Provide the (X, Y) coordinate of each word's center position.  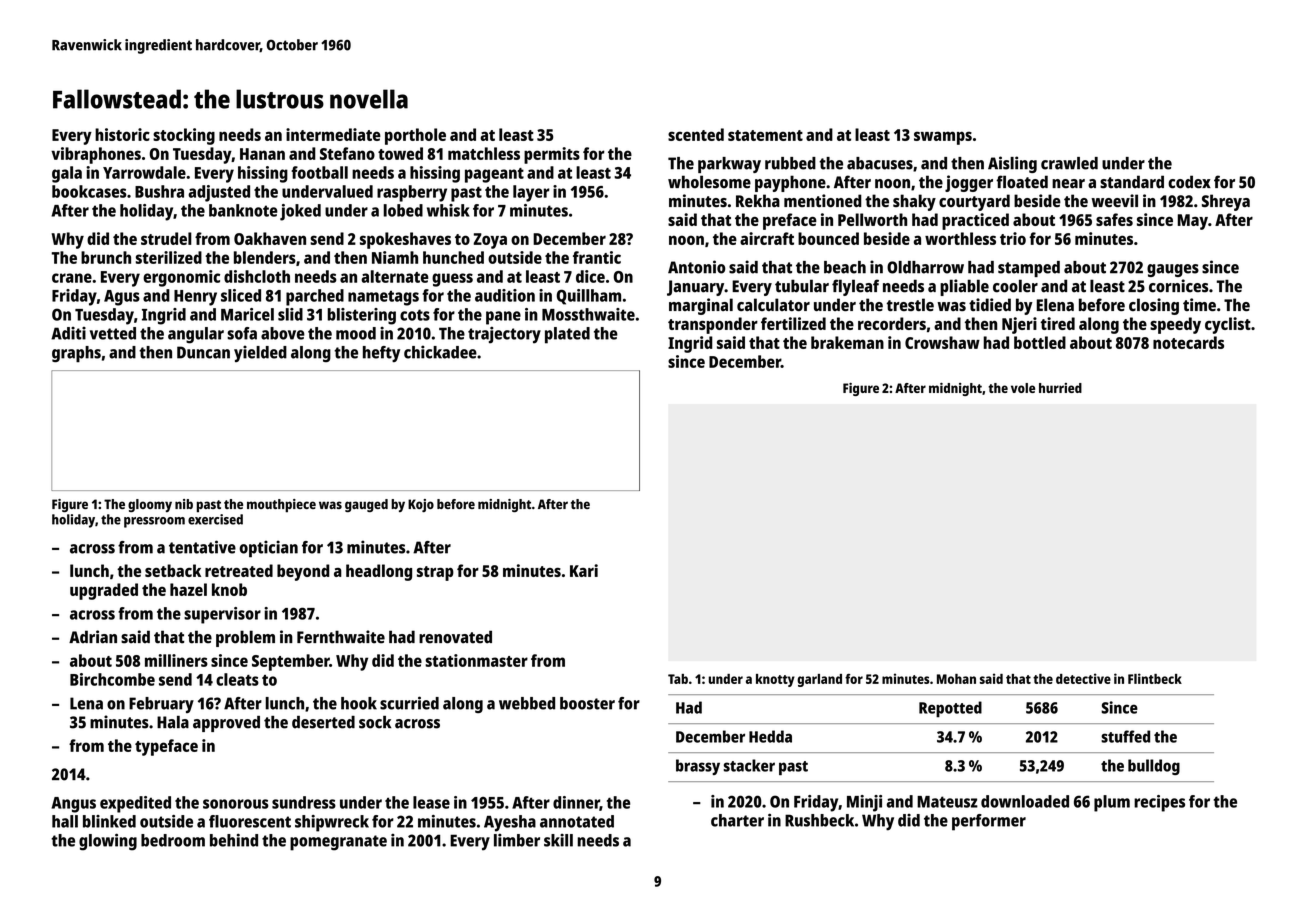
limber (517, 840)
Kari (584, 570)
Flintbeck (1155, 678)
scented (696, 134)
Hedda (770, 736)
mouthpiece (281, 506)
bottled (1040, 342)
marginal (701, 306)
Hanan (262, 154)
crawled (1069, 163)
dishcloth (257, 276)
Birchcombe (112, 679)
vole (1023, 388)
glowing (108, 842)
